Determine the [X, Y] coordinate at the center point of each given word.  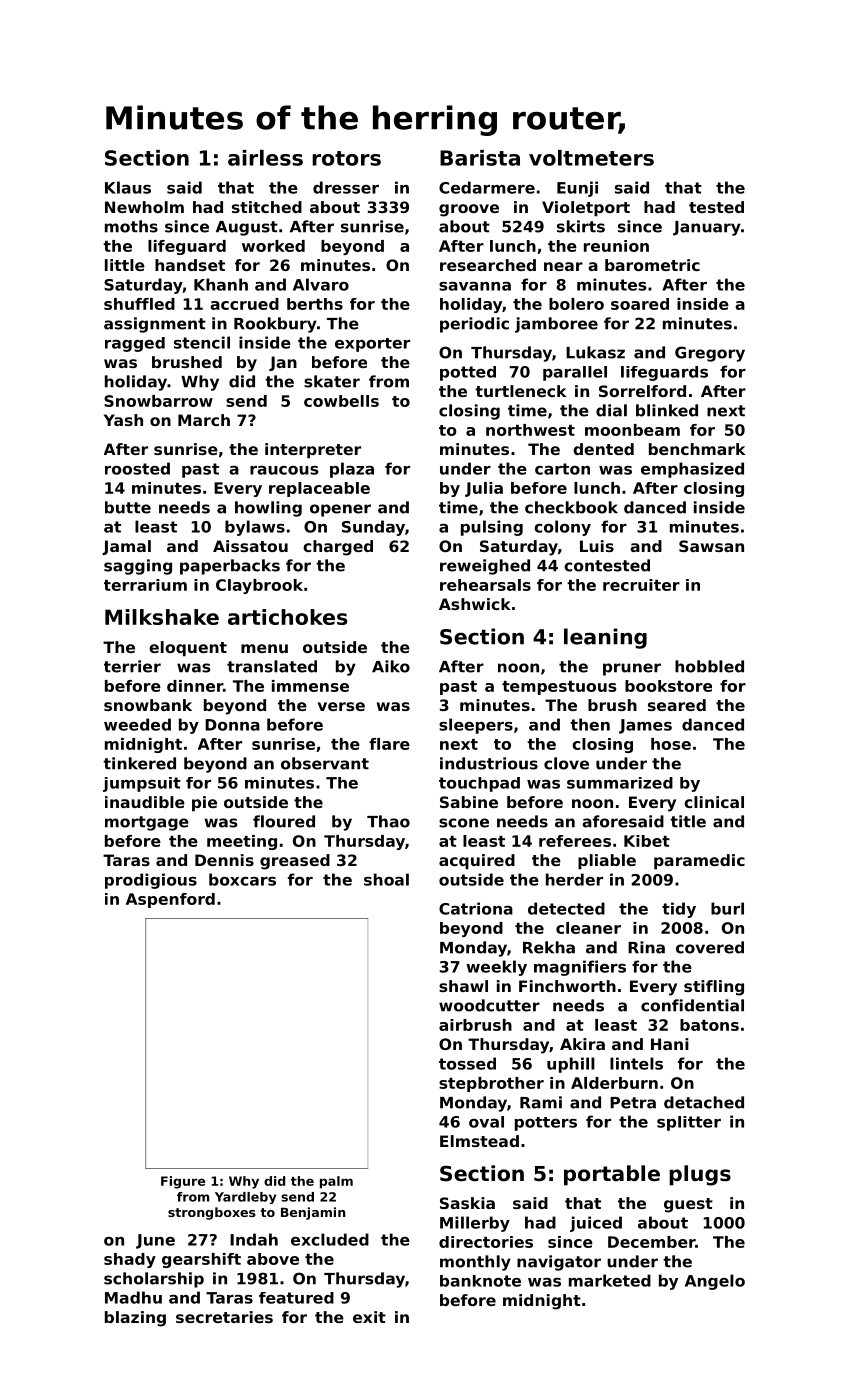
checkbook [571, 507]
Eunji [577, 189]
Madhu [133, 1297]
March [204, 420]
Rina [646, 947]
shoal [386, 879]
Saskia [467, 1203]
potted [468, 373]
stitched [267, 207]
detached [704, 1102]
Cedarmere [487, 187]
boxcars [242, 879]
